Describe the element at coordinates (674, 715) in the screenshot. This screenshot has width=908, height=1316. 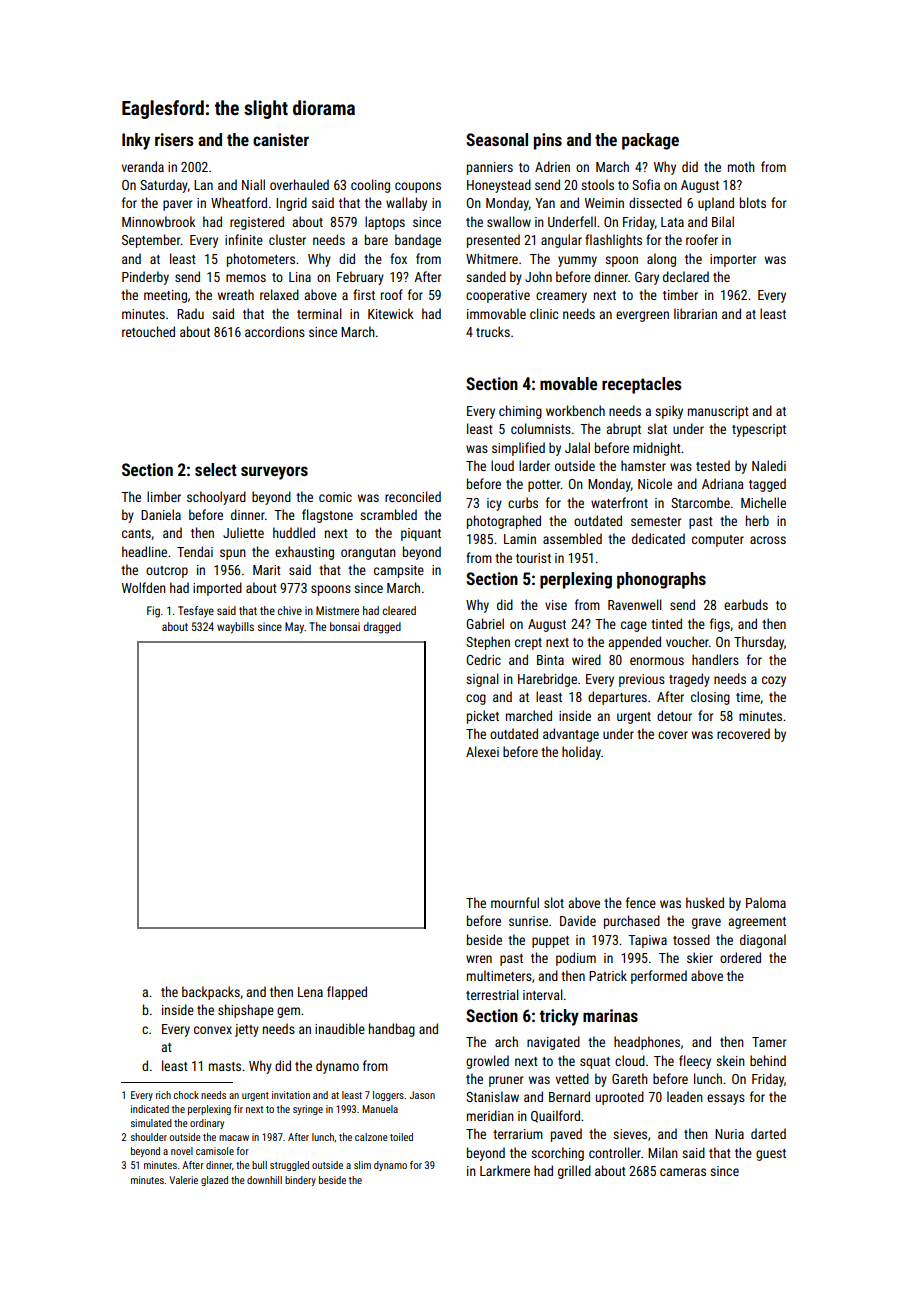
I see `detour` at that location.
